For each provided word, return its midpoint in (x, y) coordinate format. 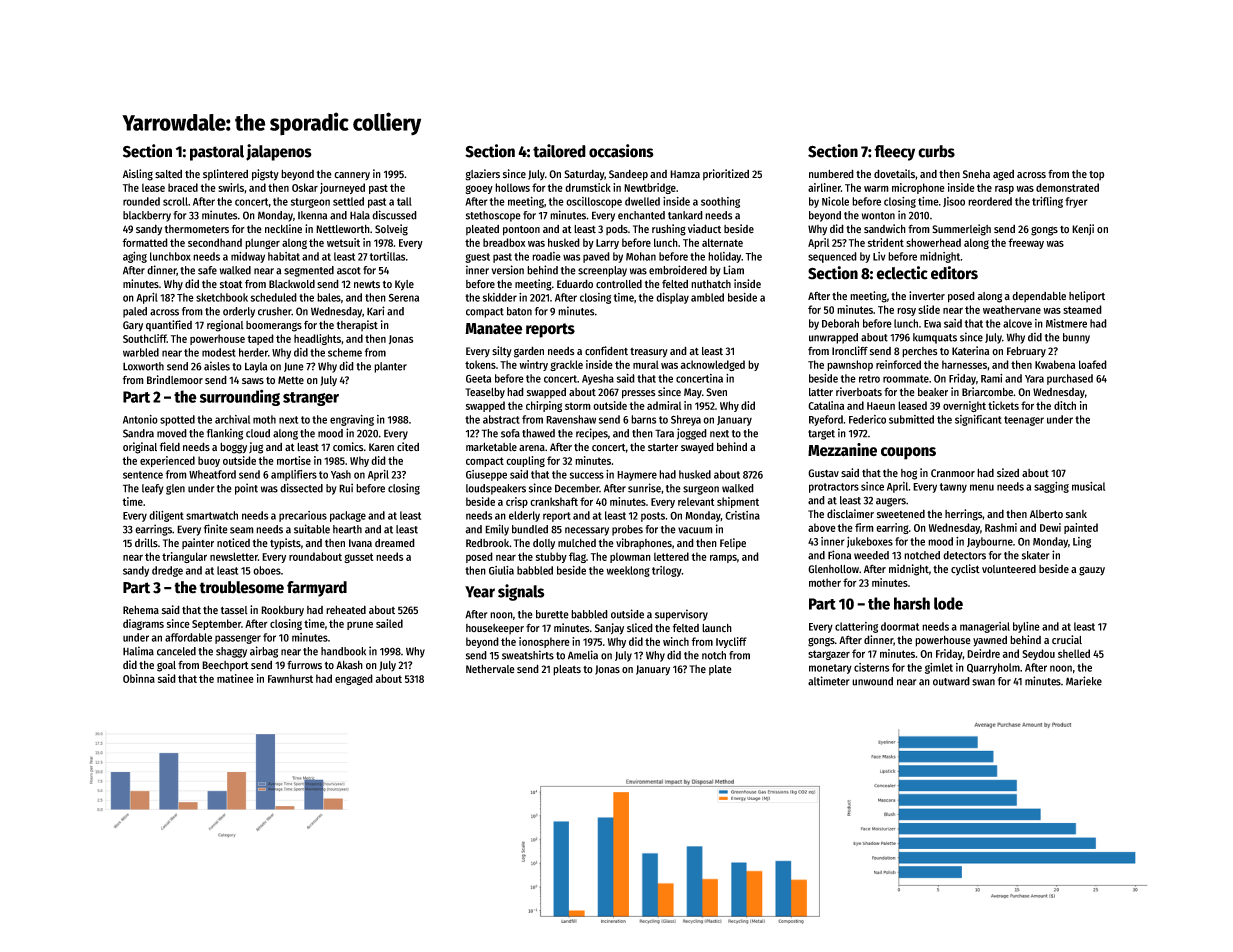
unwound (872, 681)
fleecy (894, 153)
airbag (264, 652)
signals (521, 592)
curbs (936, 151)
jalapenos (279, 152)
